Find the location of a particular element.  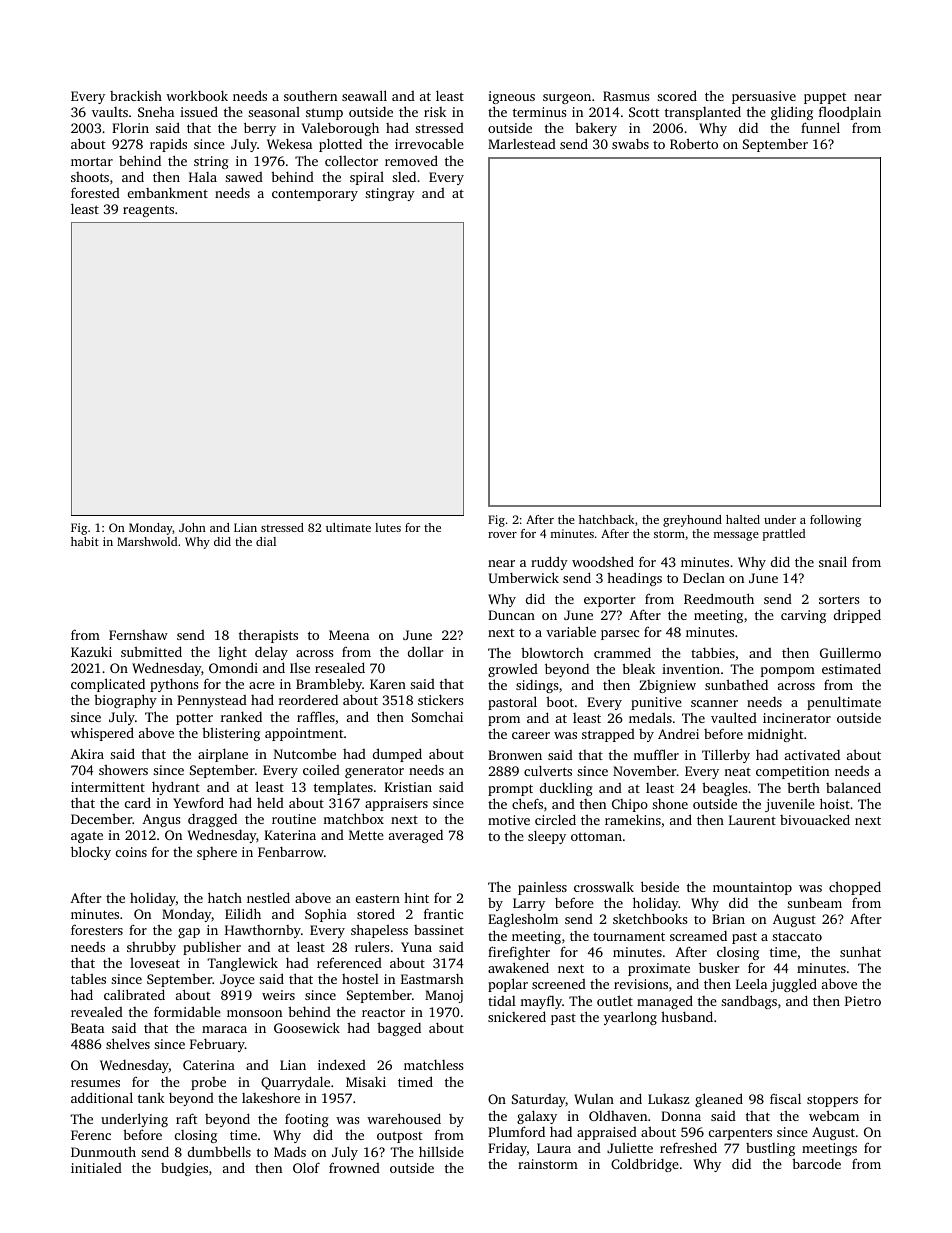

puppet is located at coordinates (825, 98).
